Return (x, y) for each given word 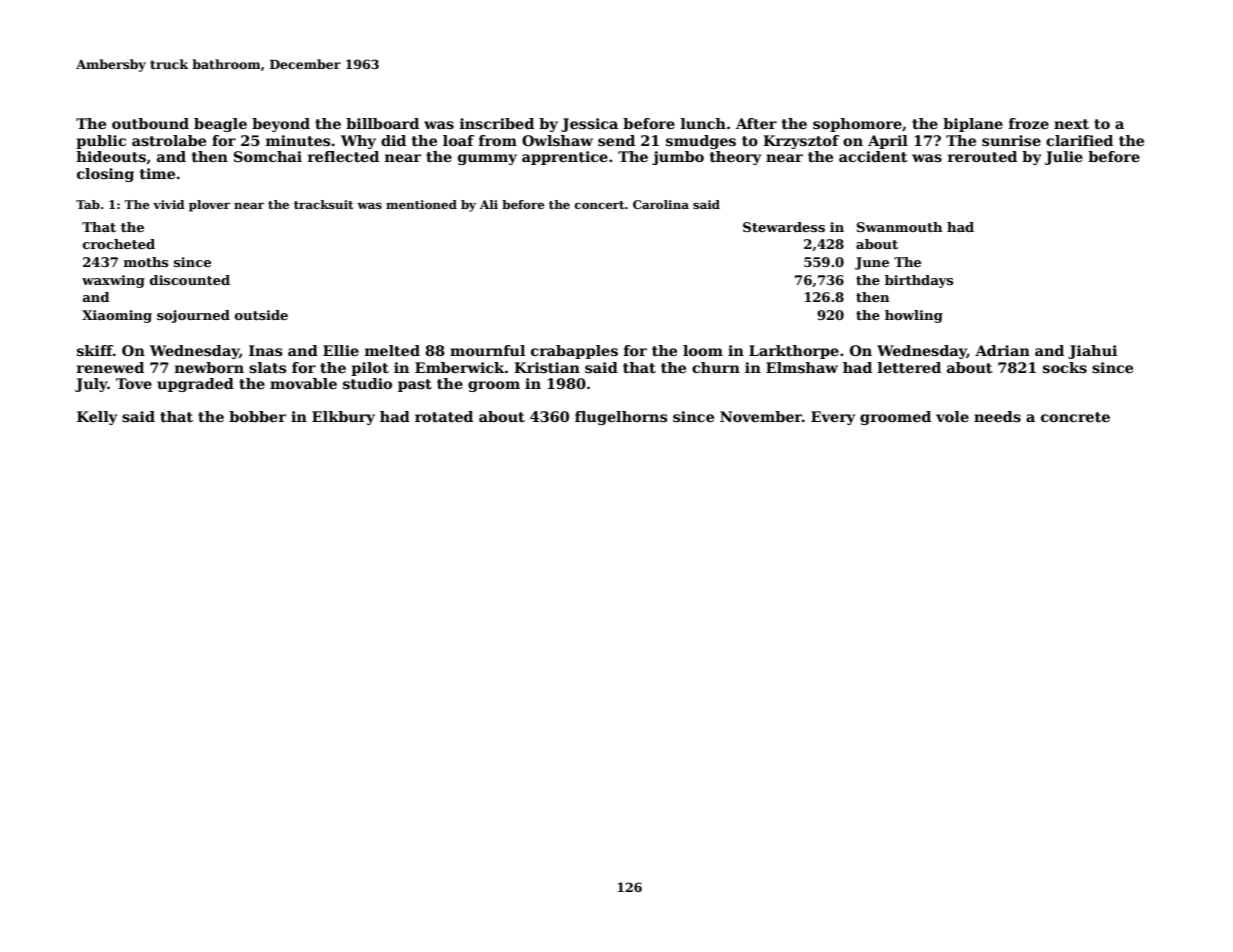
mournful (487, 350)
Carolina (661, 204)
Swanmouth (900, 227)
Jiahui (1092, 352)
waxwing (113, 281)
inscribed (497, 123)
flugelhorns (621, 418)
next (1071, 124)
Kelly (97, 418)
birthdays (919, 281)
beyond (281, 125)
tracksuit (324, 204)
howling (914, 316)
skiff (95, 350)
